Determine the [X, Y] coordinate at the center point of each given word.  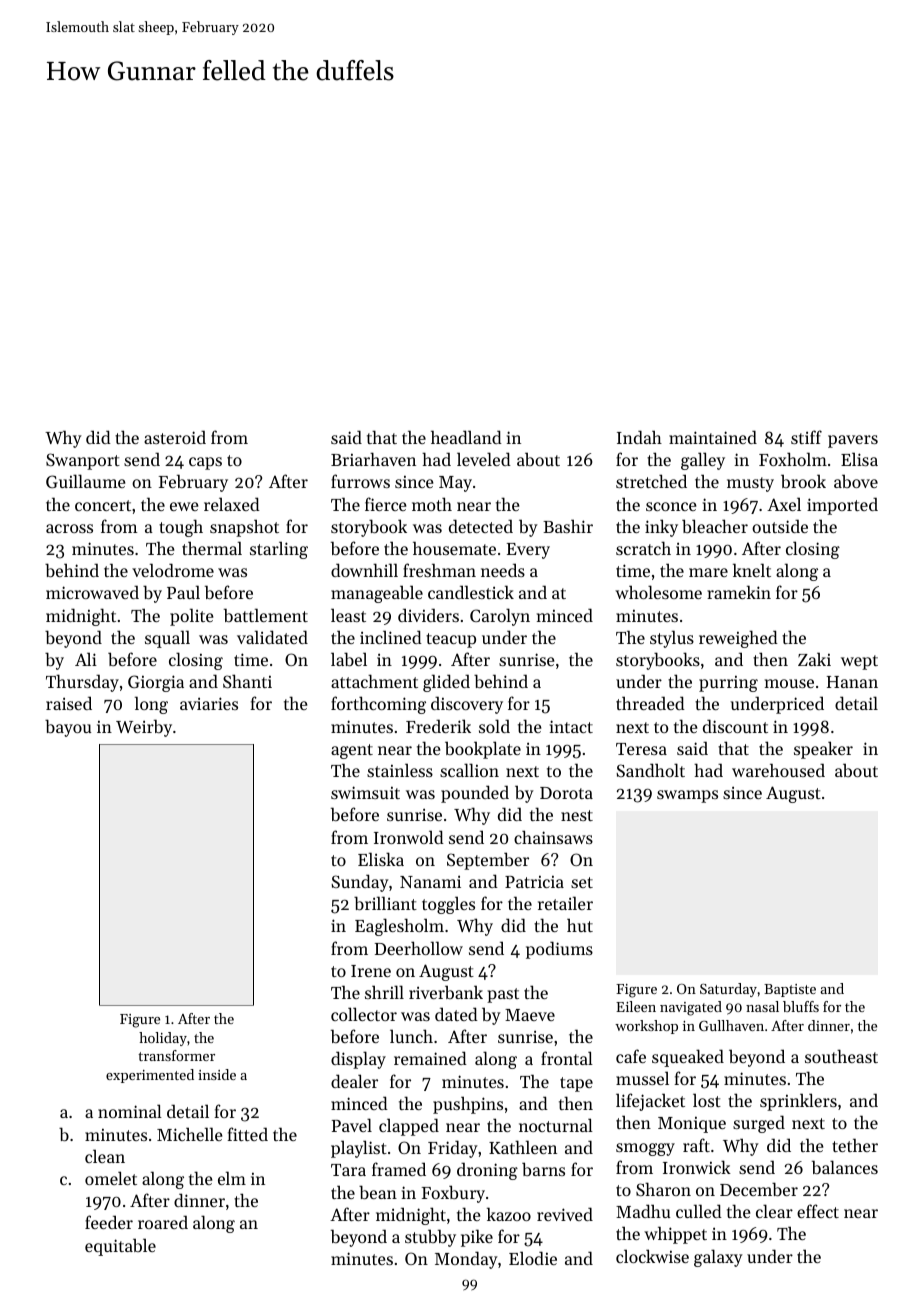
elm [232, 1178]
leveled [484, 459]
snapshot [244, 528]
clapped [409, 1127]
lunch [411, 1036]
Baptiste [790, 990]
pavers [853, 441]
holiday [163, 1039]
